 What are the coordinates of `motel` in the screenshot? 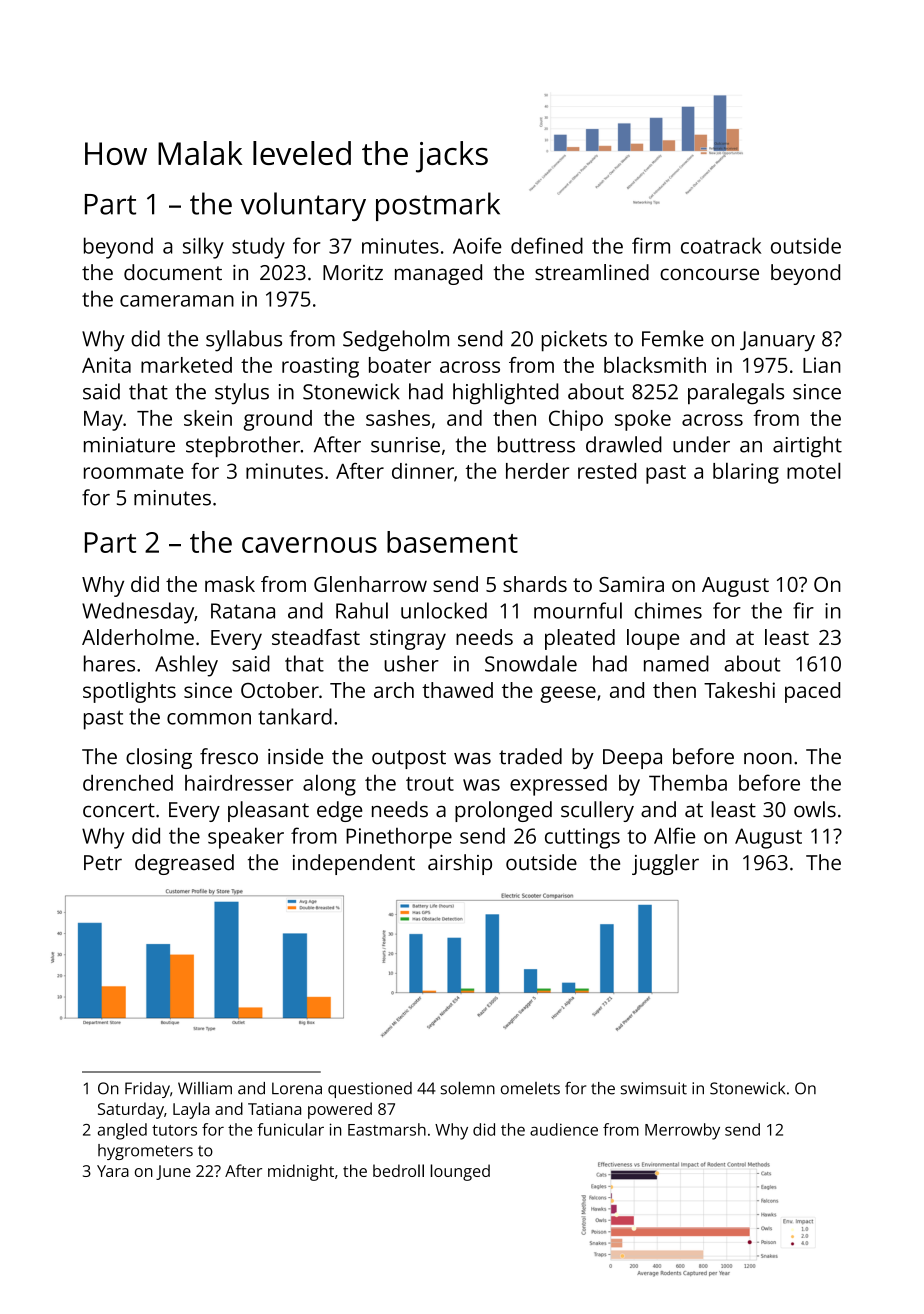 It's located at (814, 470).
